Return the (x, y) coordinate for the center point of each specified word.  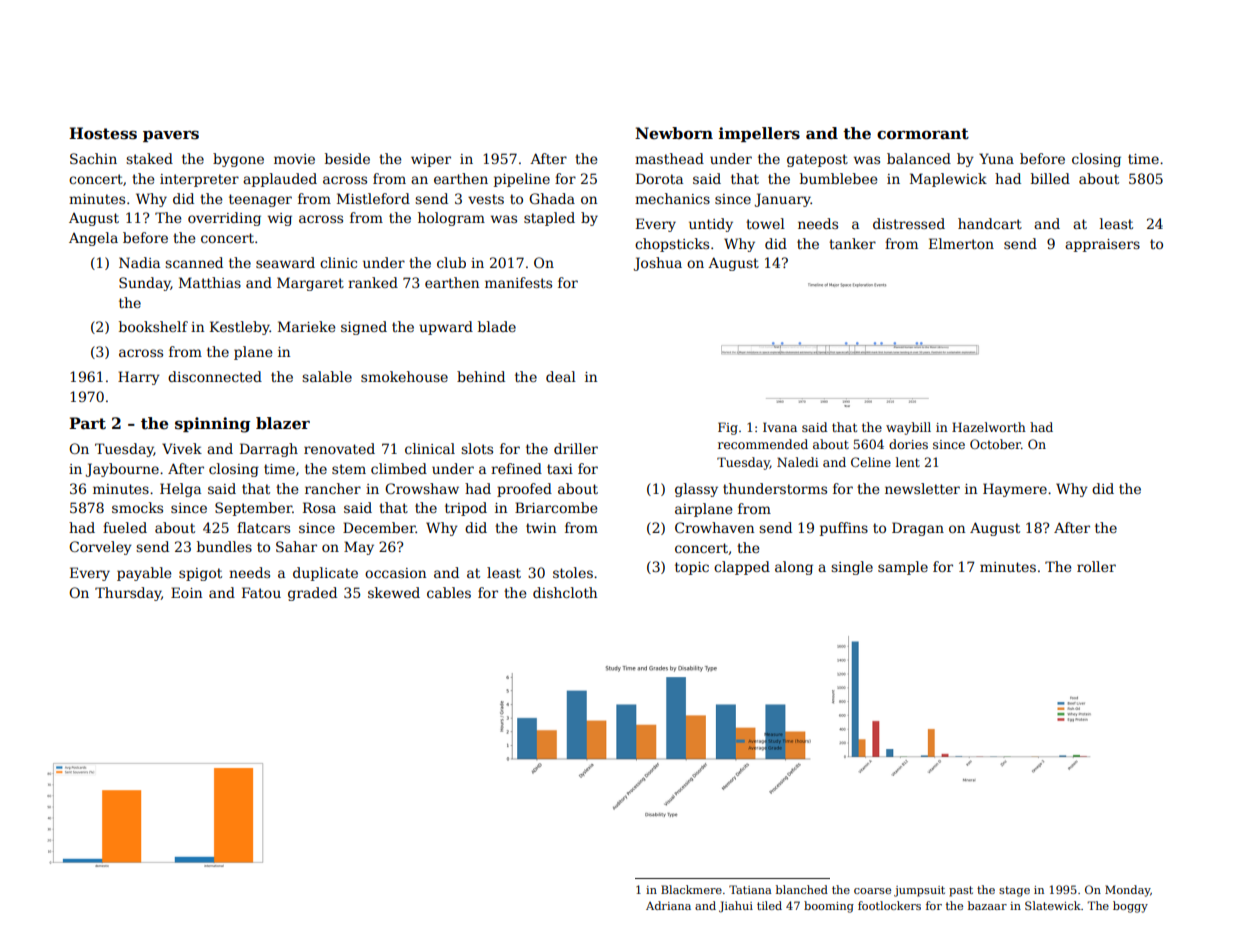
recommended (763, 444)
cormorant (923, 134)
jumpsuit (919, 891)
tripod (466, 509)
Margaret (310, 284)
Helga (180, 490)
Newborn (674, 133)
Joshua (657, 264)
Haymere (1015, 490)
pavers (171, 136)
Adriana (668, 905)
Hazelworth (989, 427)
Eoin (186, 592)
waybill (908, 428)
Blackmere (691, 889)
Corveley (100, 548)
